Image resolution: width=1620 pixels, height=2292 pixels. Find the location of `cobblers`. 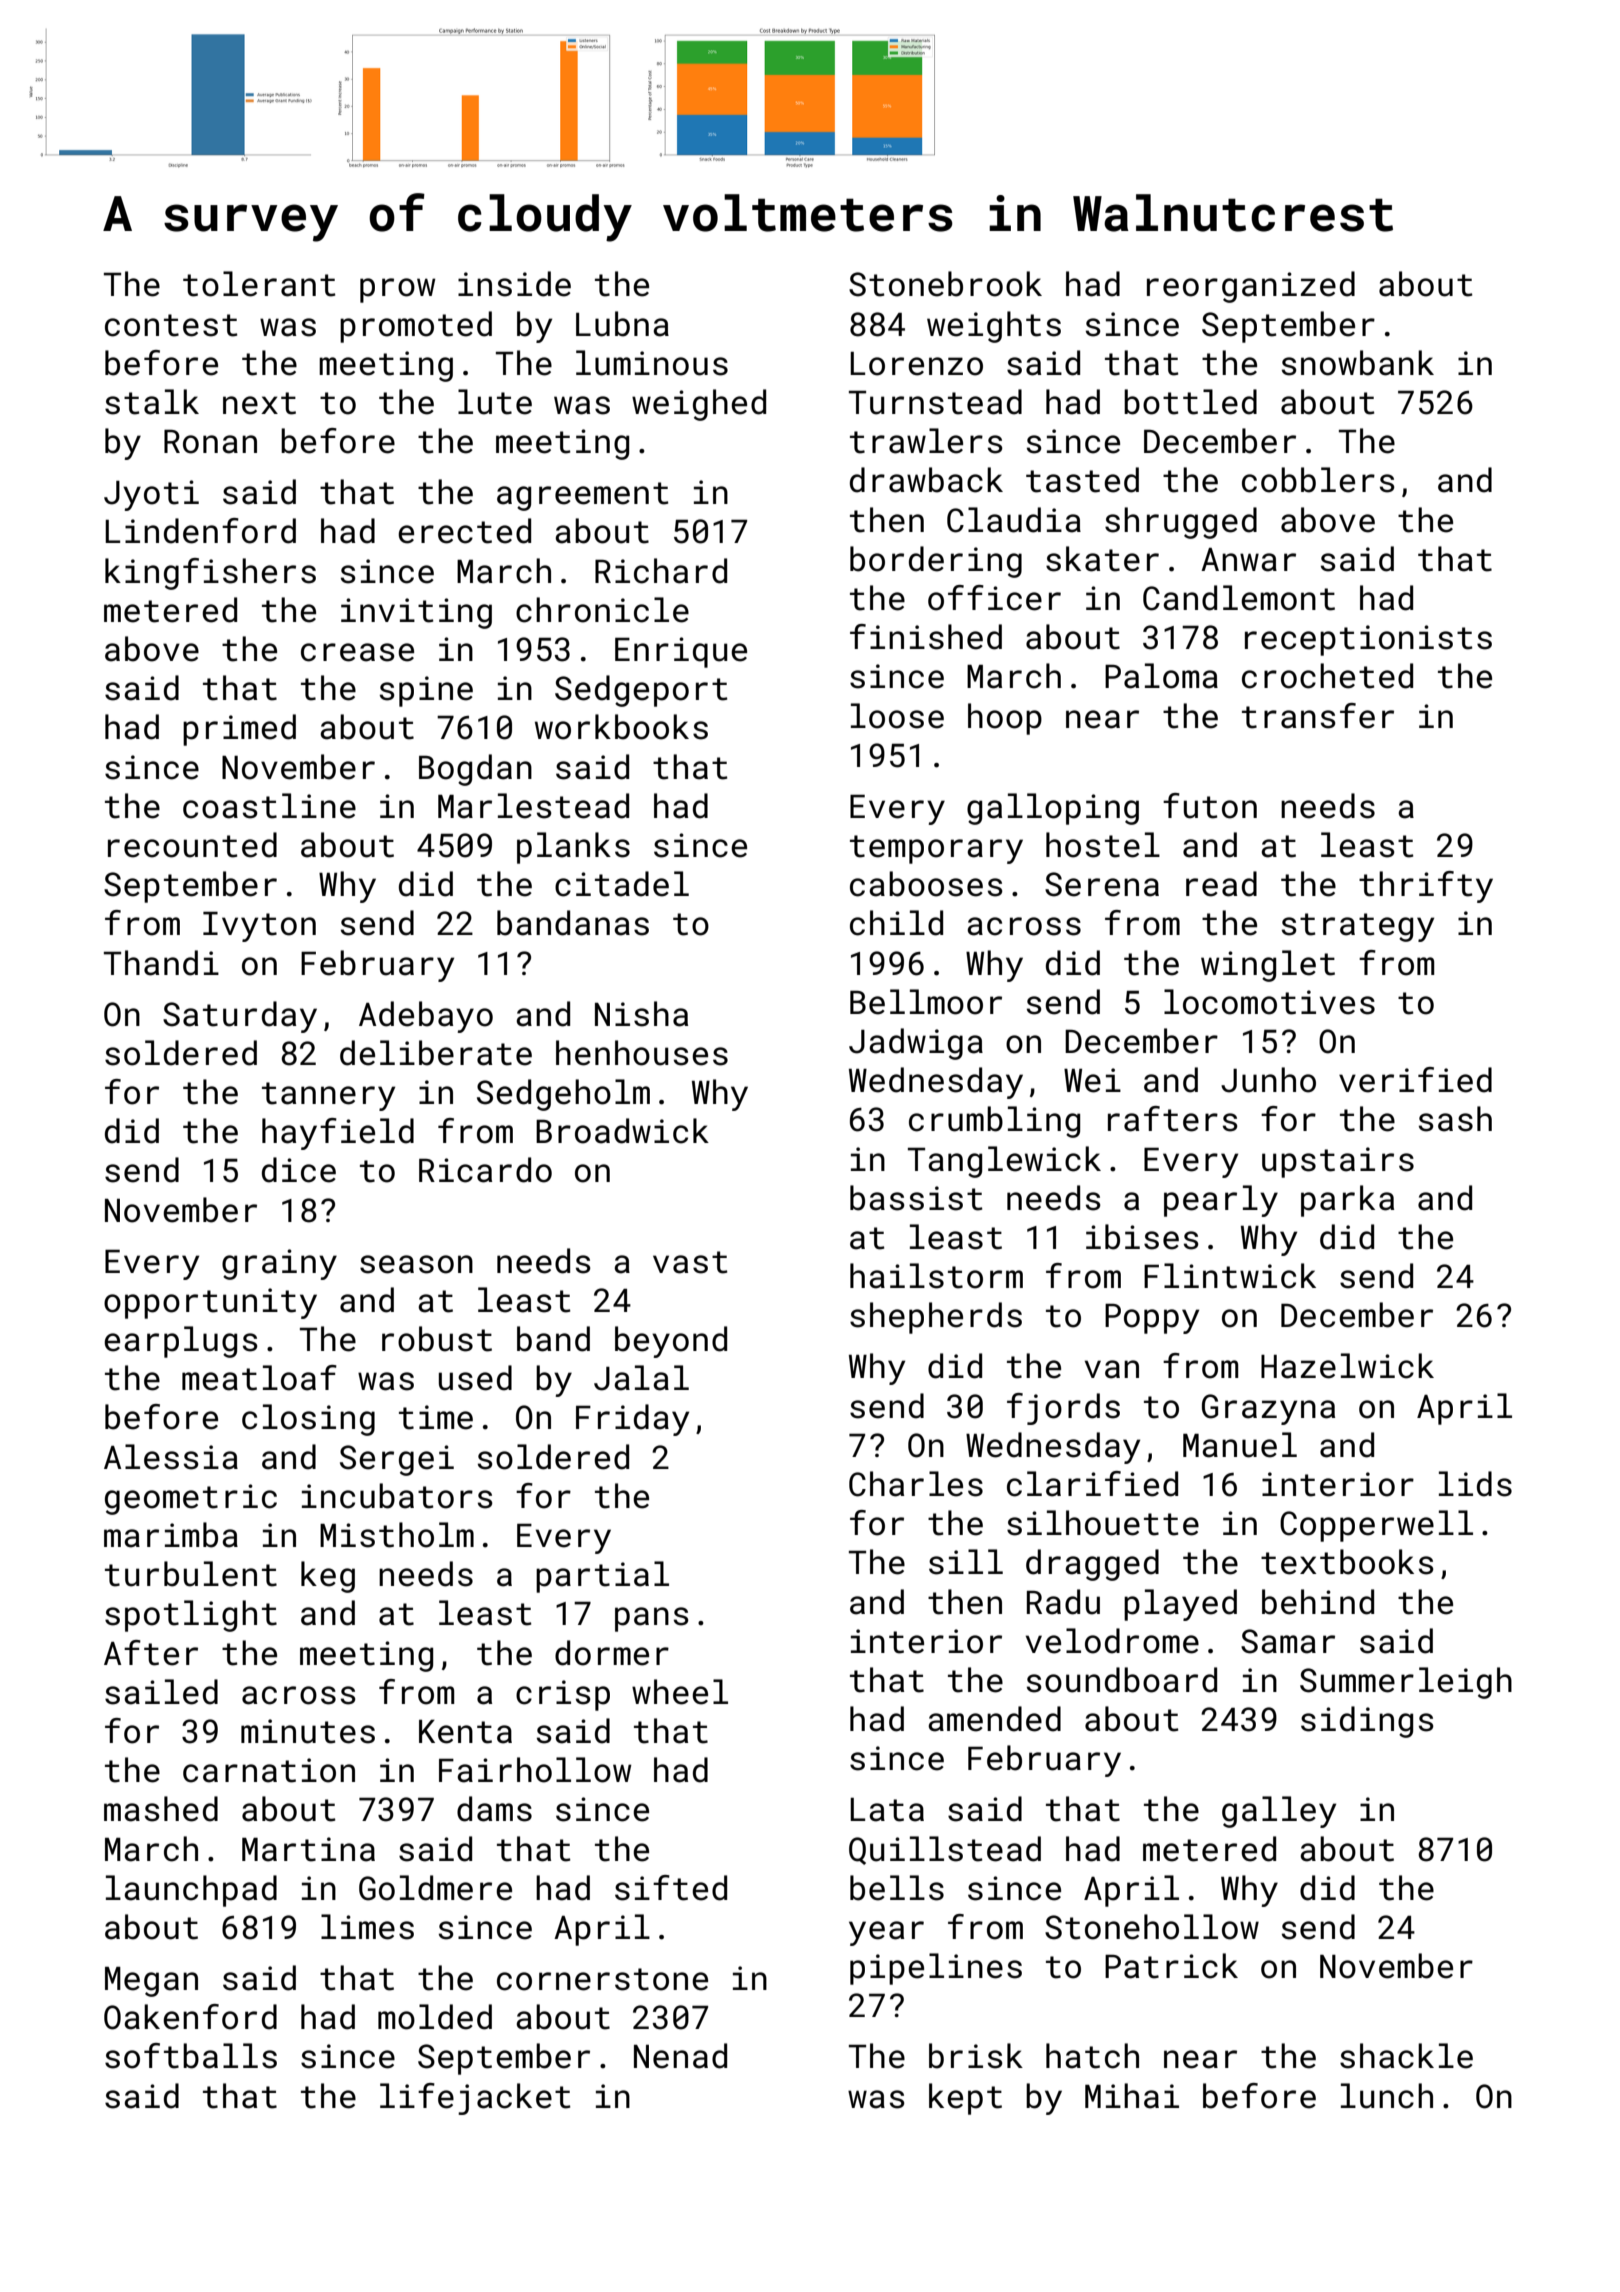

cobblers is located at coordinates (1318, 480).
